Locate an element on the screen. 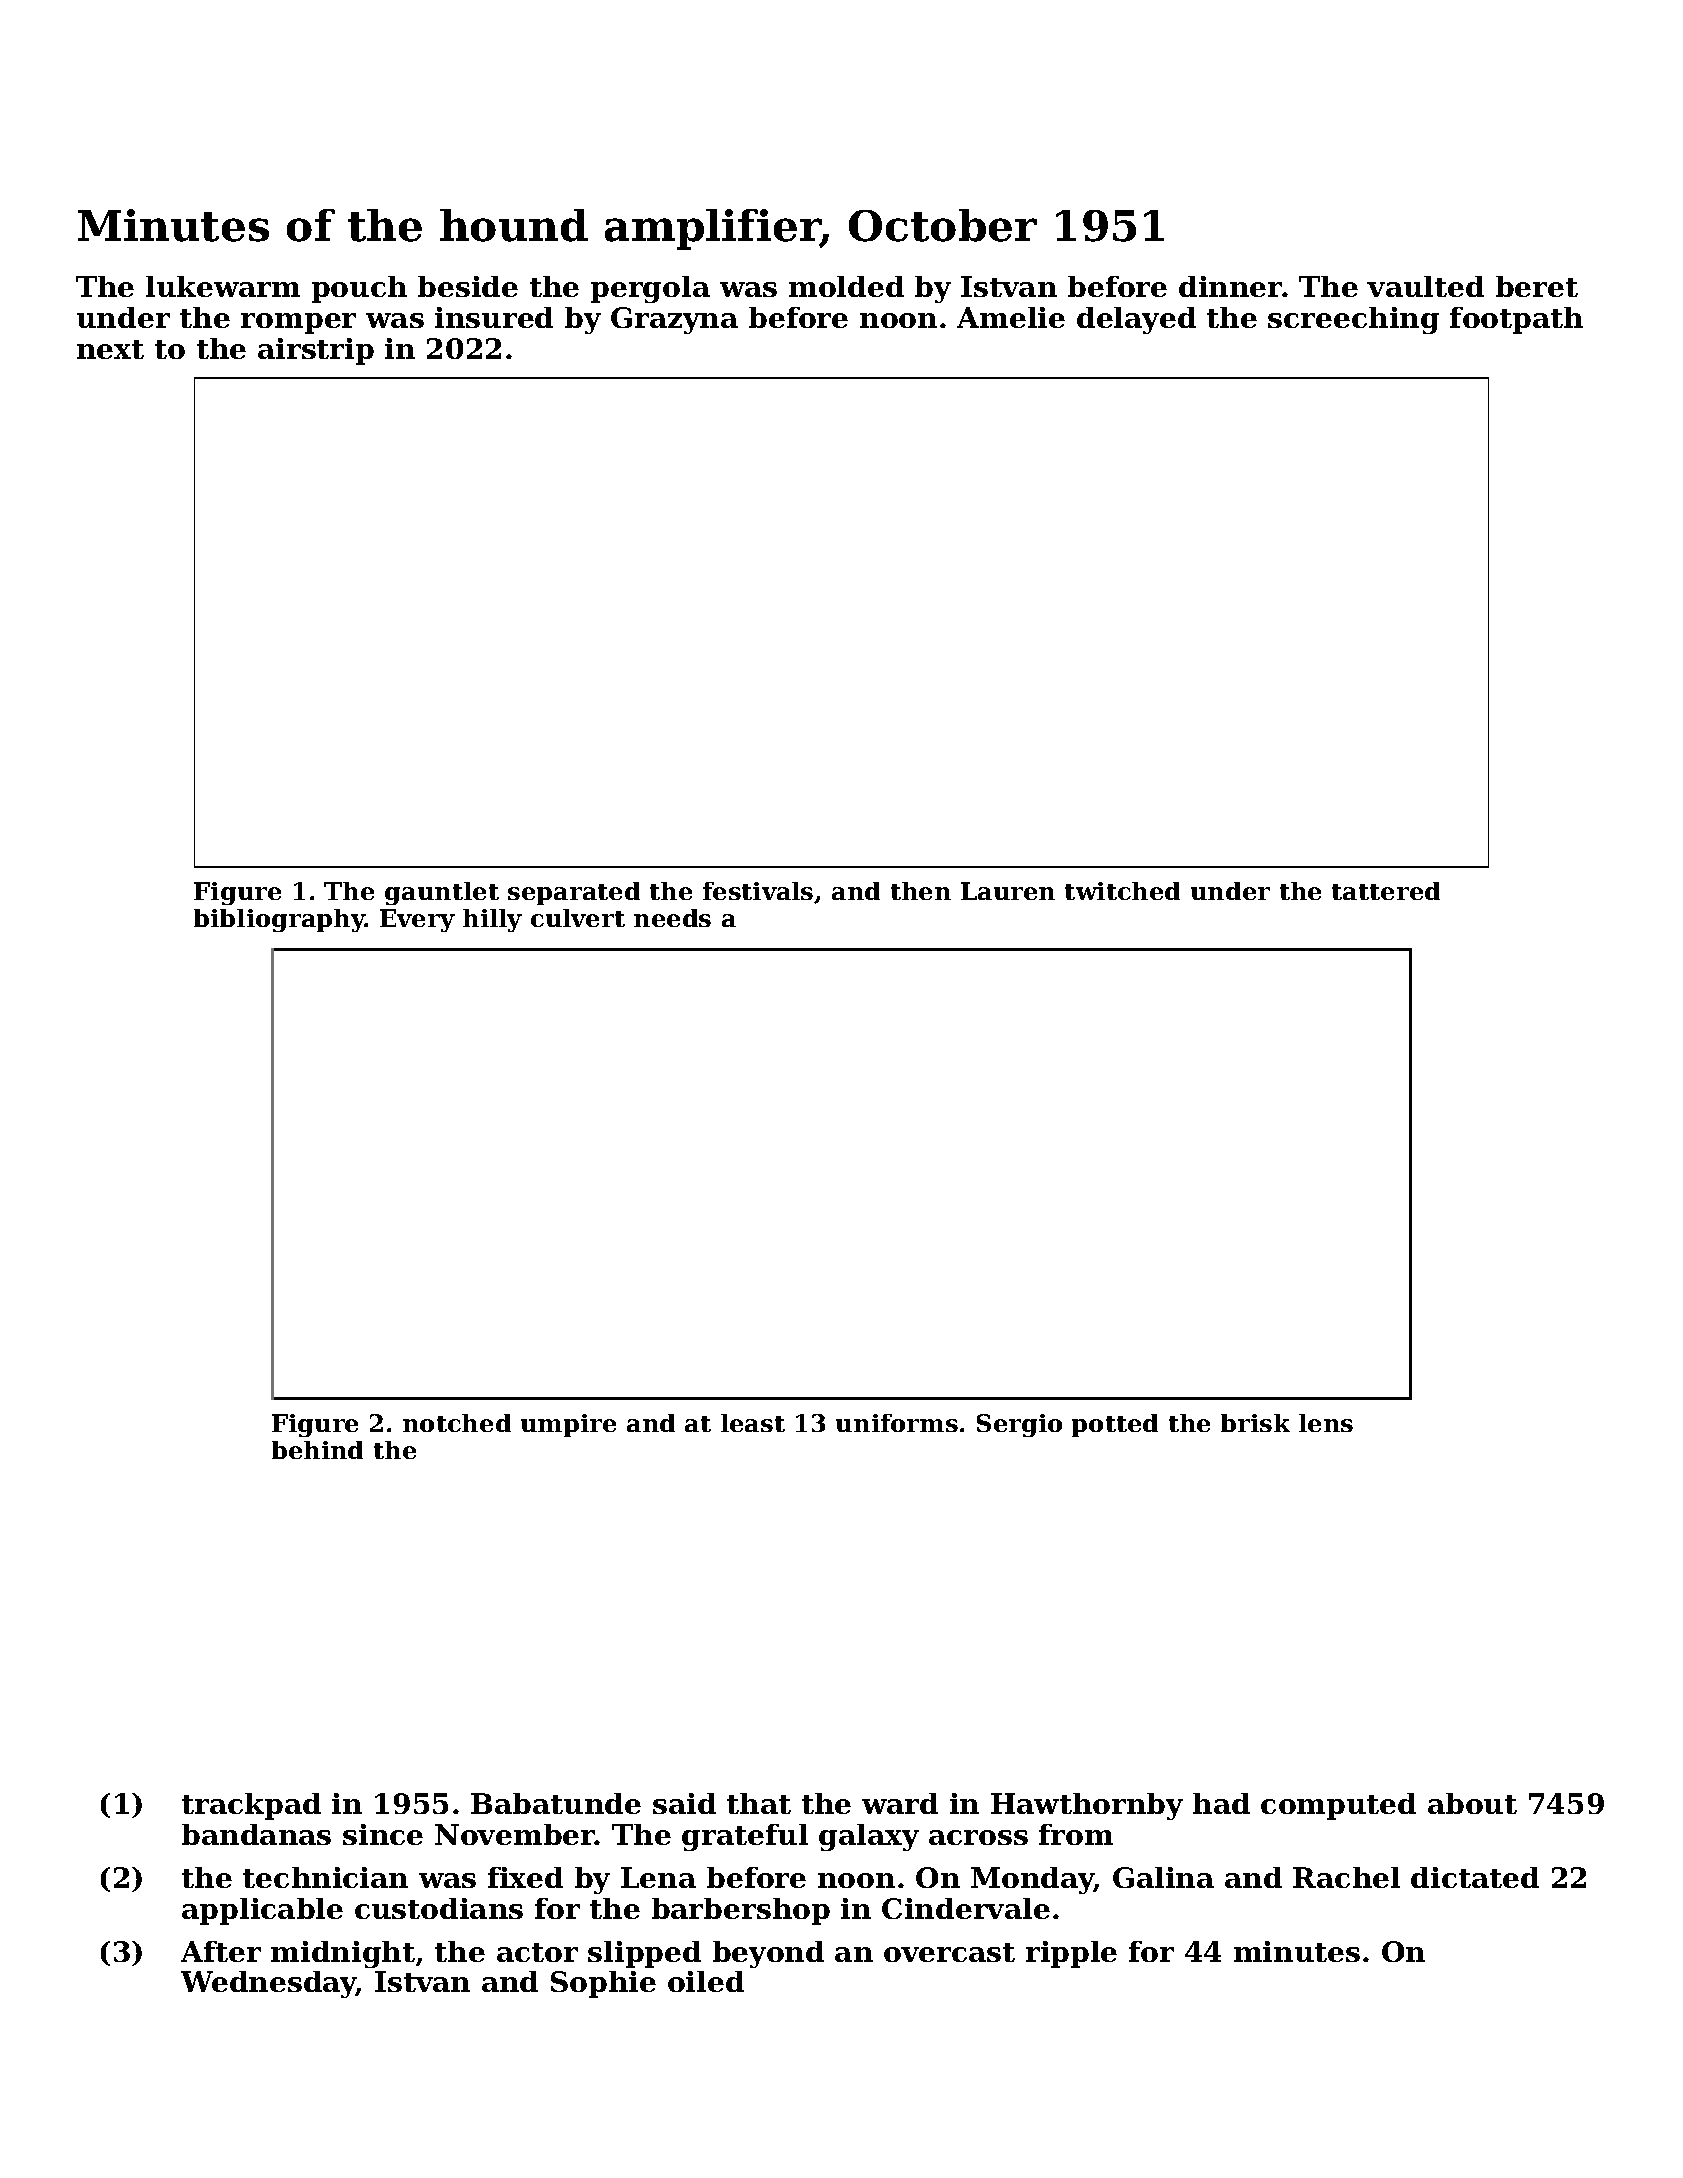 This screenshot has height=2178, width=1683. bibliography is located at coordinates (279, 920).
